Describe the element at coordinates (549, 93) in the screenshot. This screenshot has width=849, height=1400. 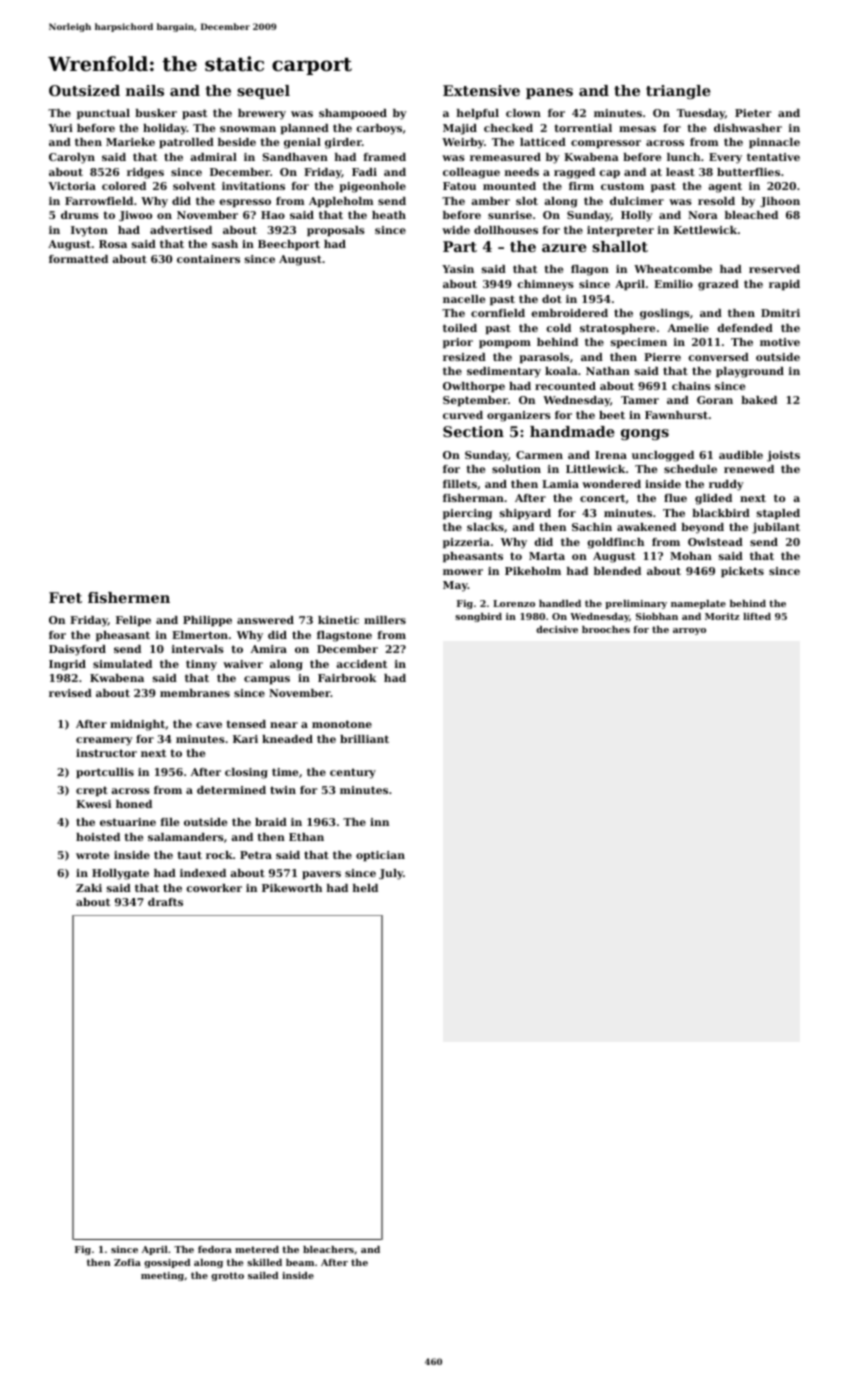
I see `panes` at that location.
